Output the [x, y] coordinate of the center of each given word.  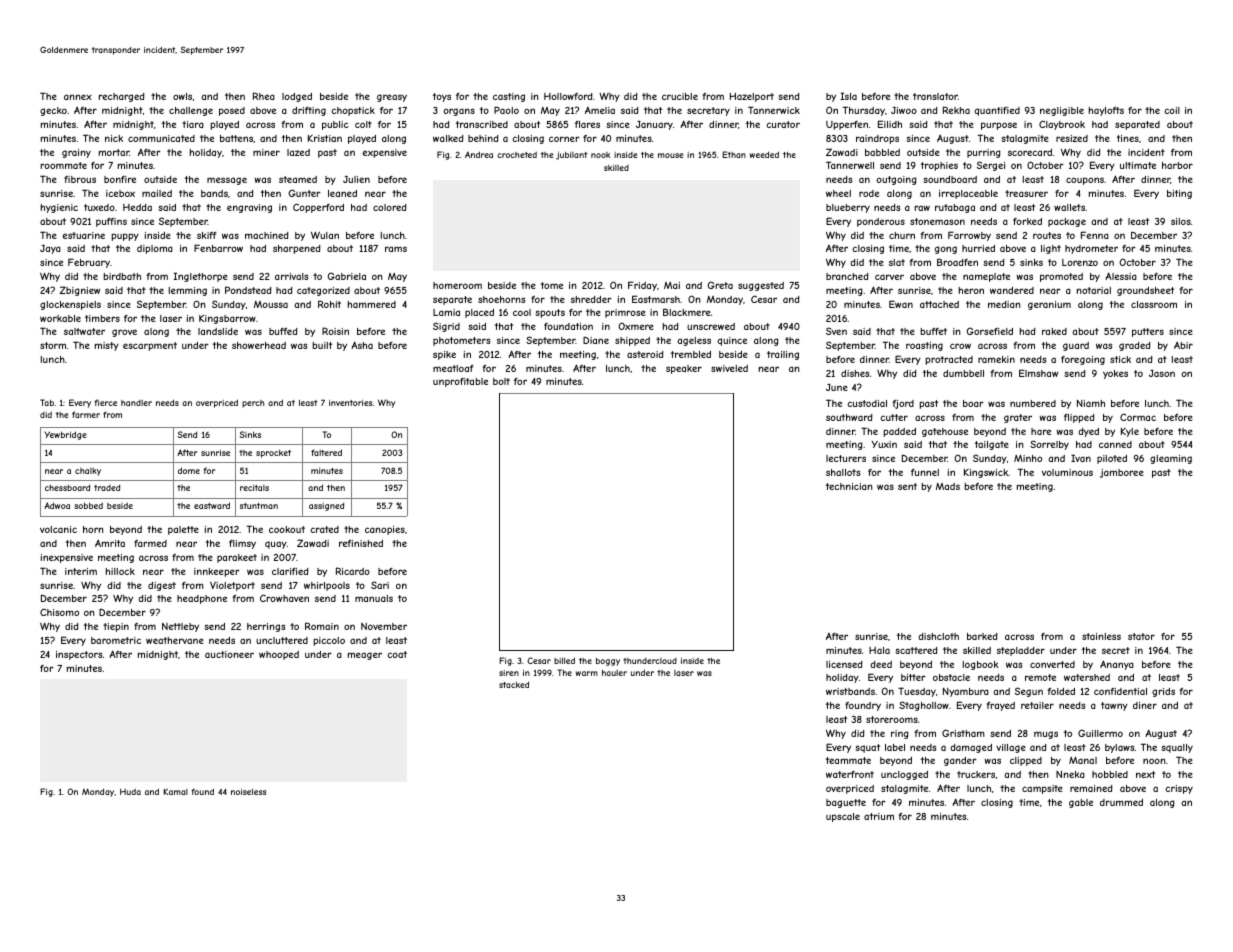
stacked [514, 684]
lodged [297, 97]
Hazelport [752, 97]
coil [1172, 110]
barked [982, 636]
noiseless [248, 792]
